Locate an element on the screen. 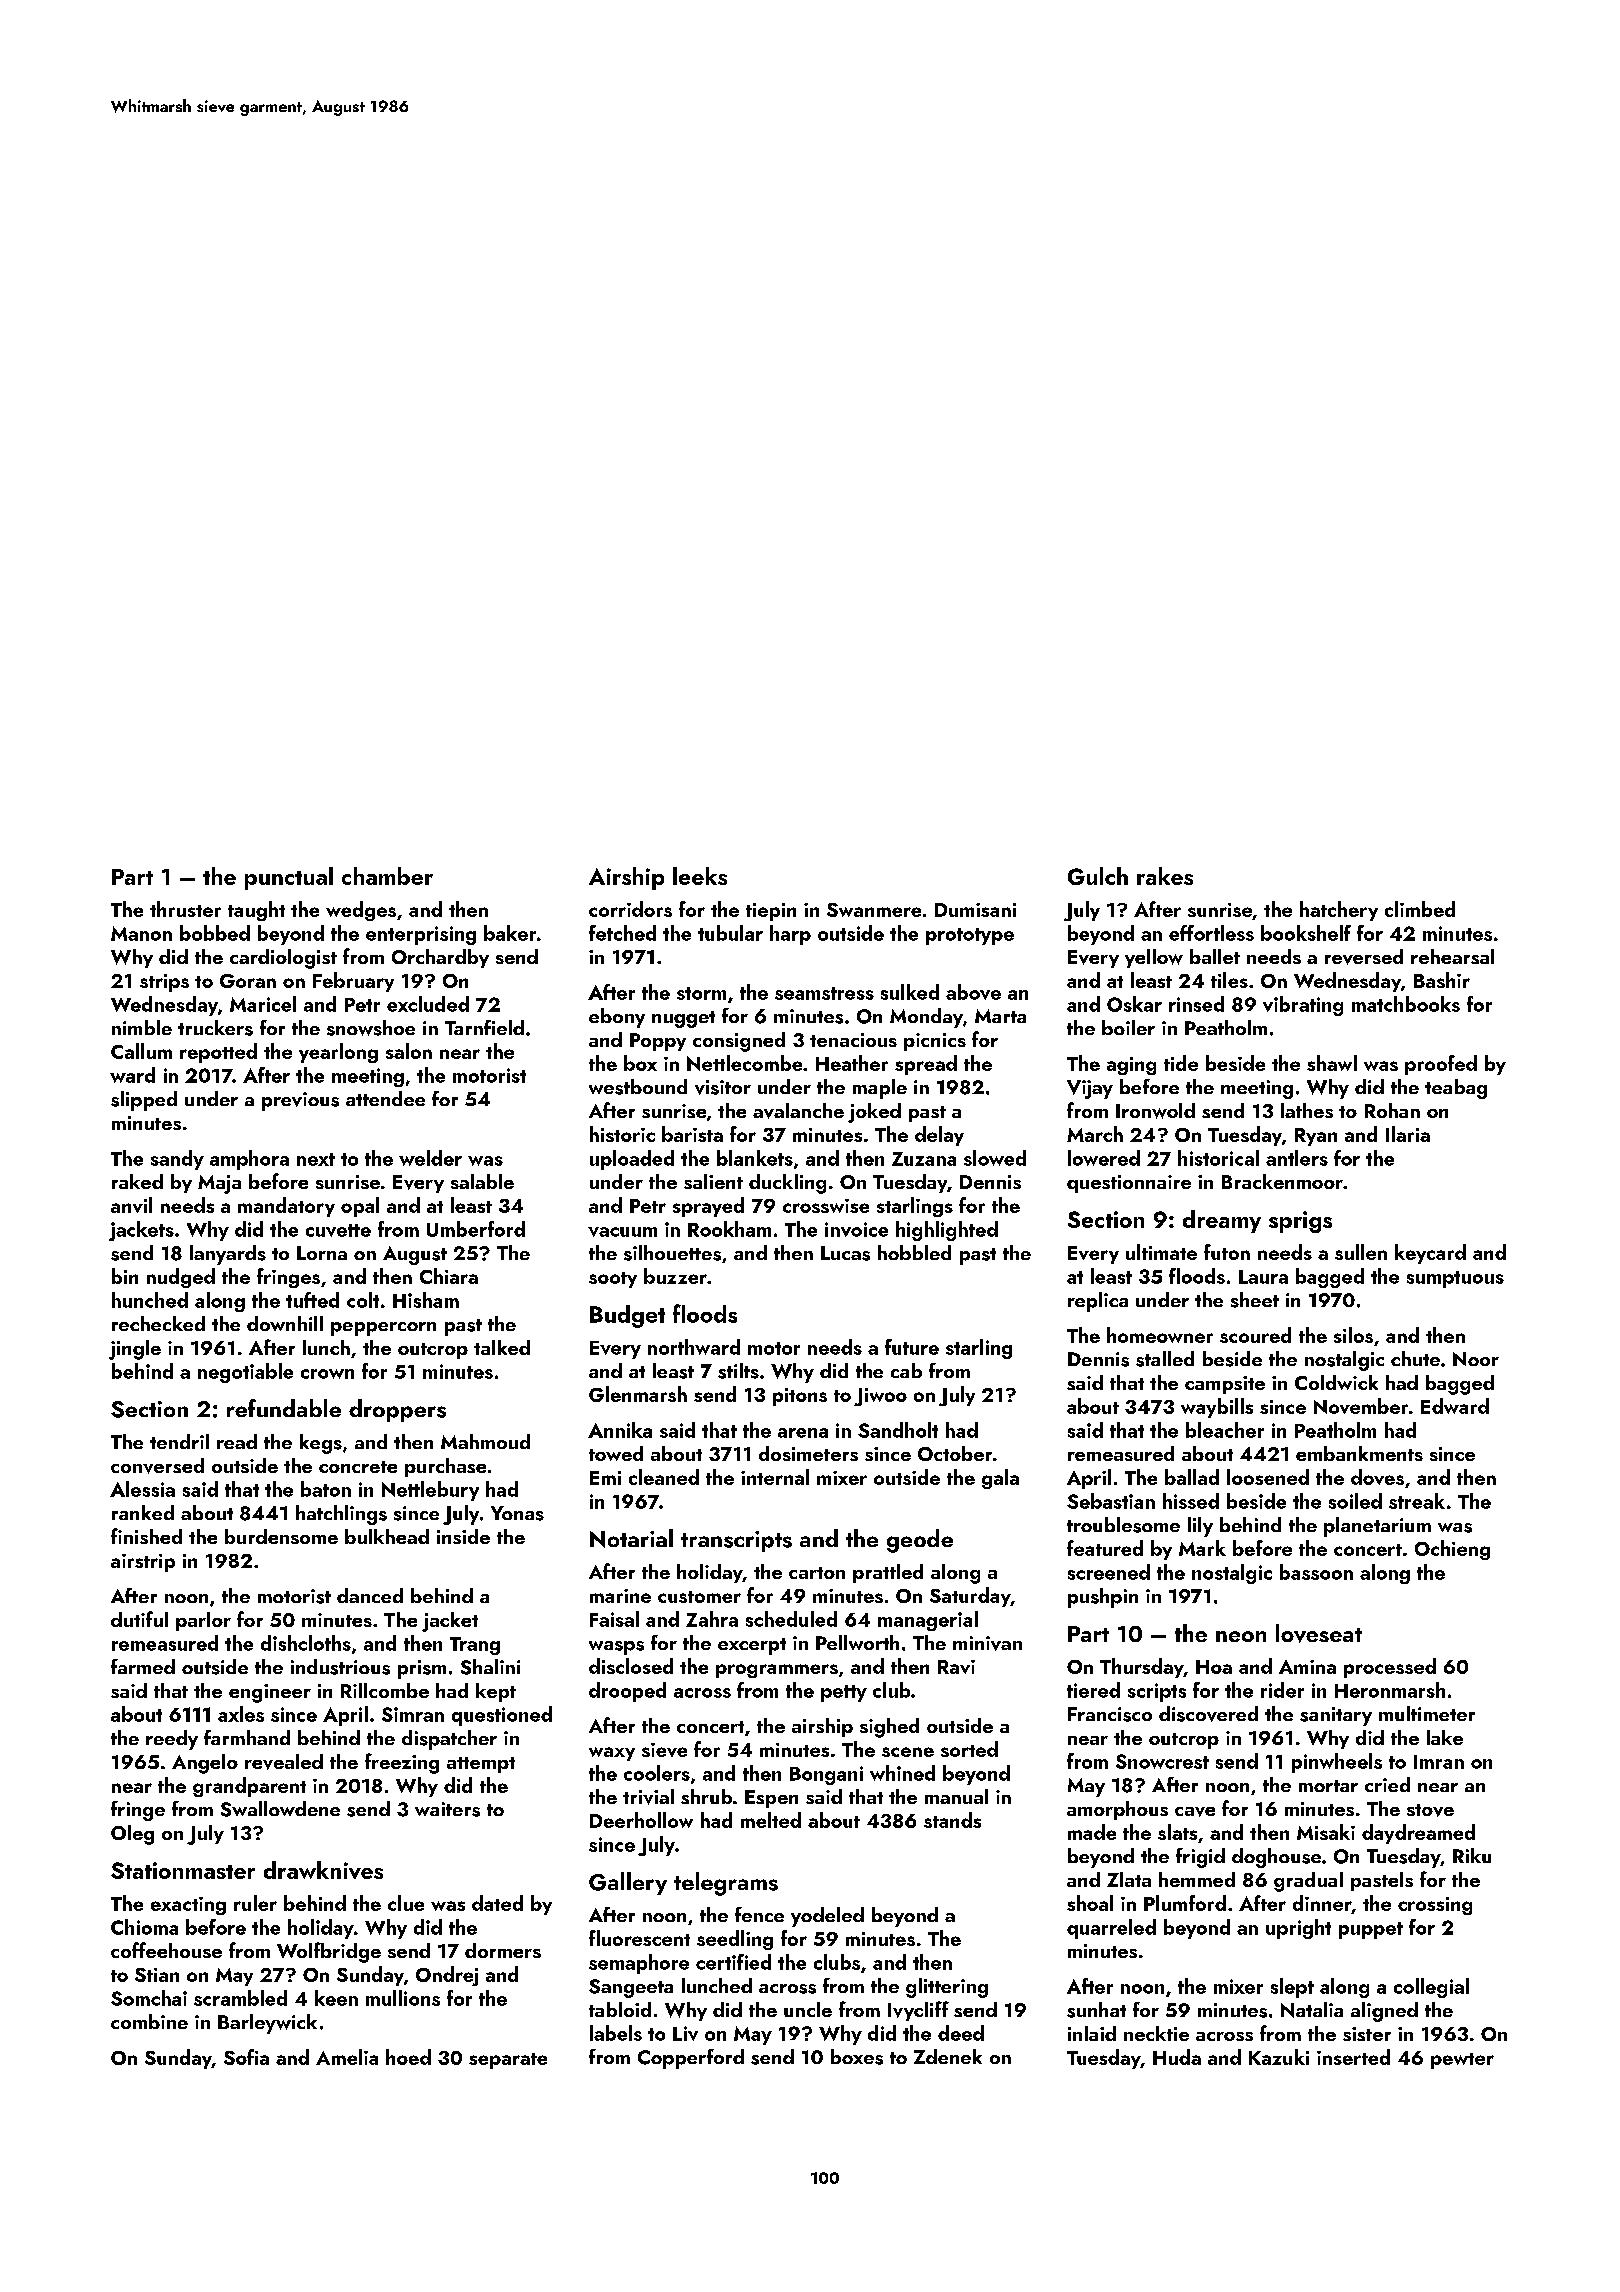 The image size is (1620, 2292). chamber is located at coordinates (387, 876).
